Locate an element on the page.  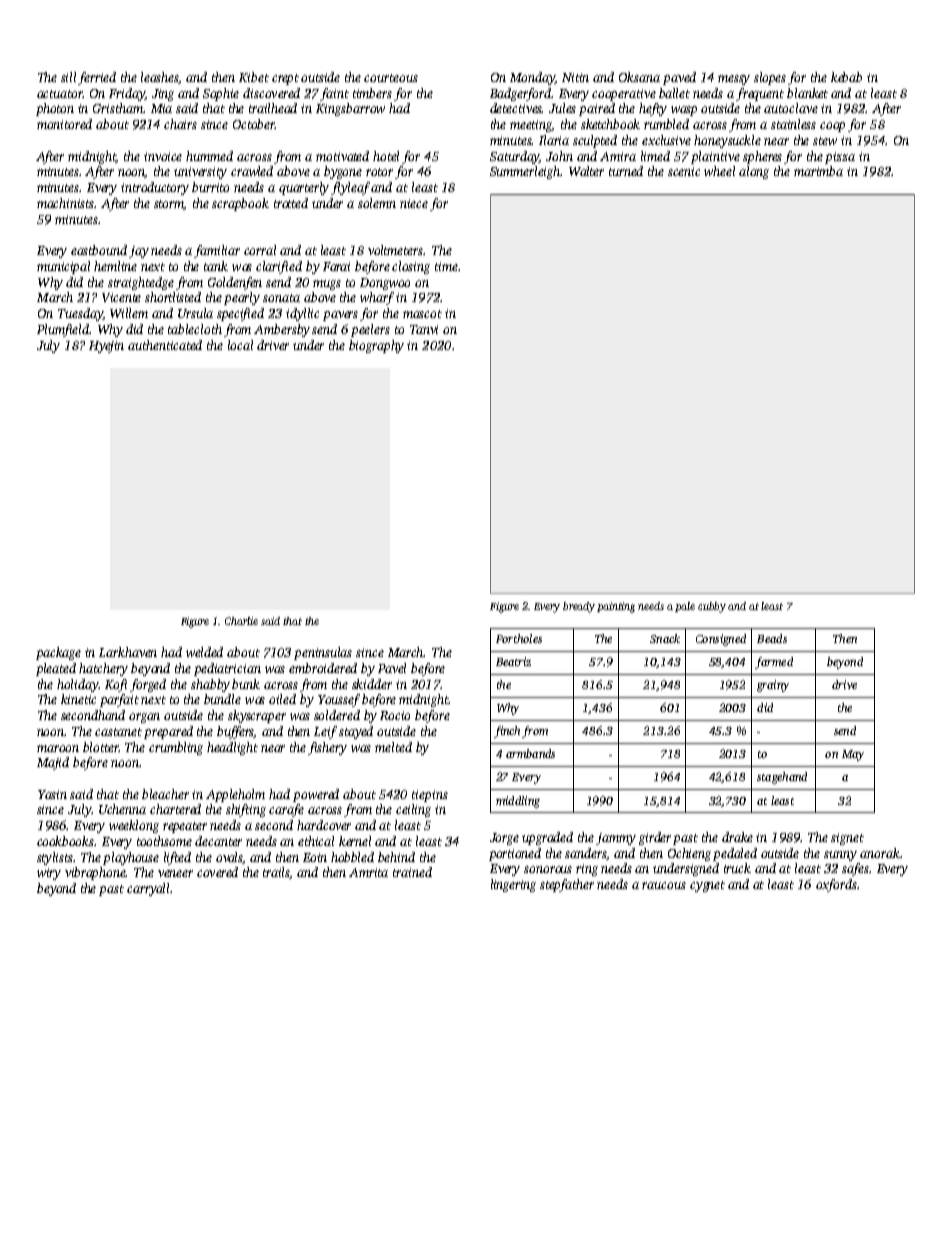
solemn is located at coordinates (377, 203).
